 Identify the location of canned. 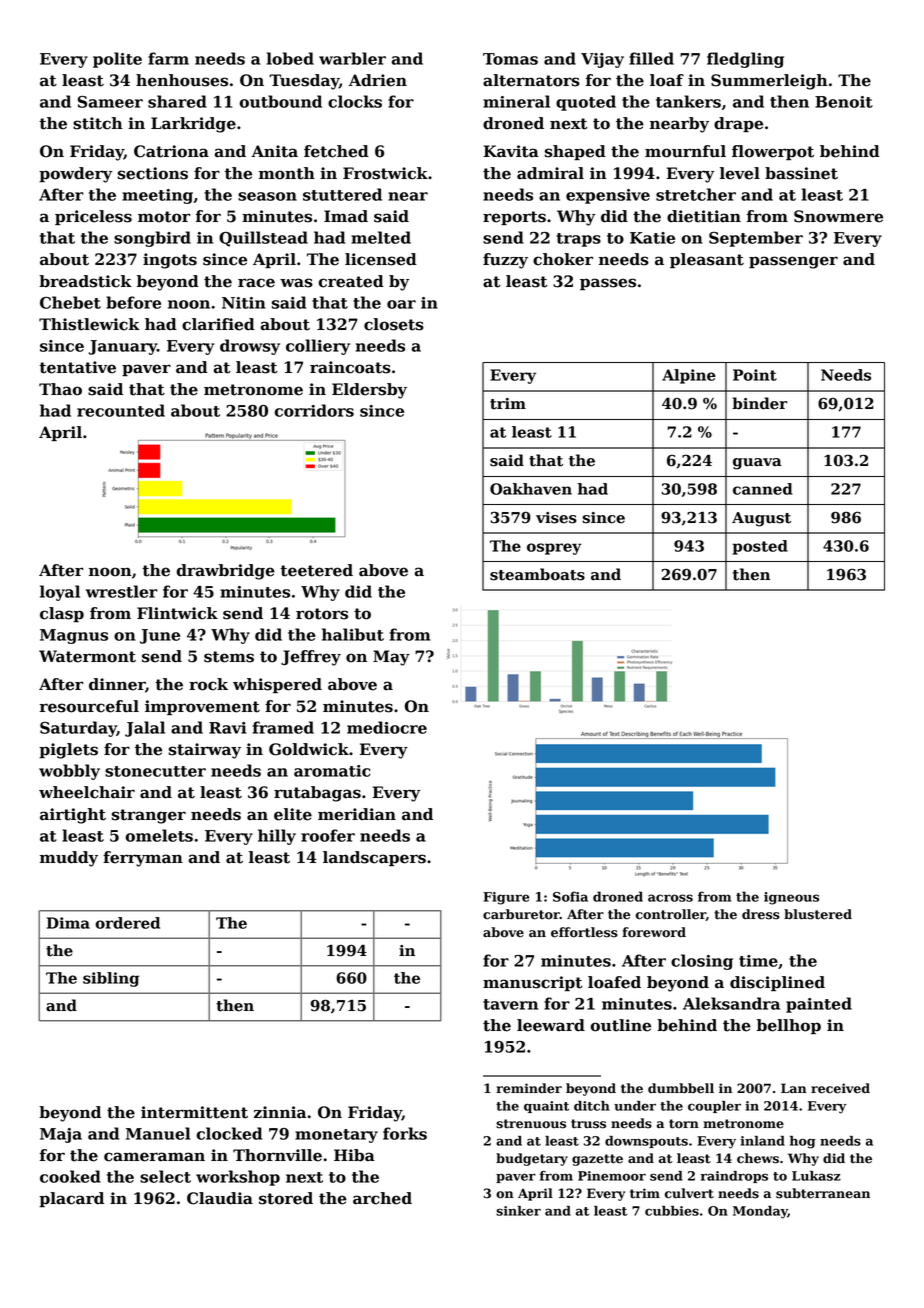
(762, 489).
